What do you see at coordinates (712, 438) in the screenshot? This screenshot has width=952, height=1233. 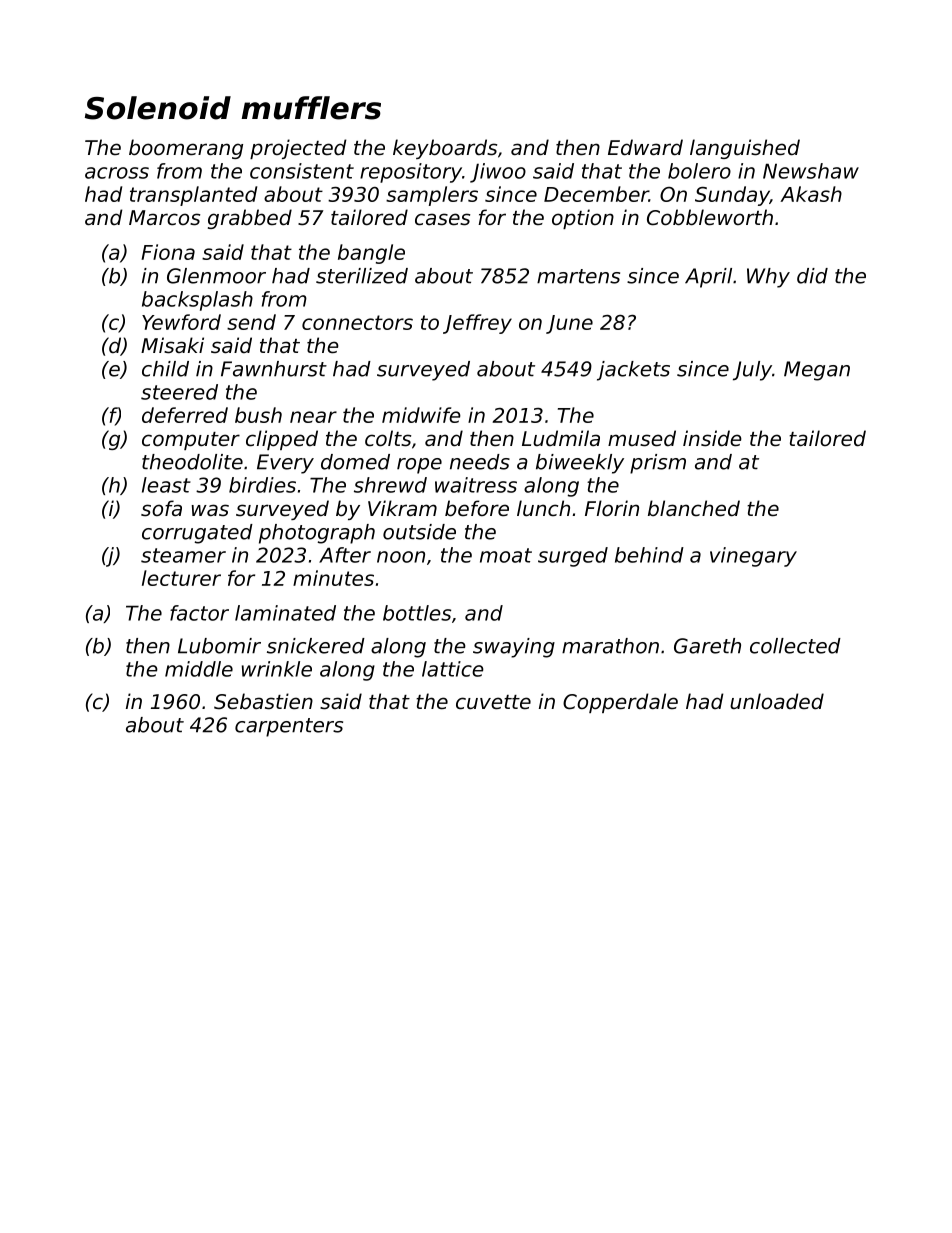 I see `inside` at bounding box center [712, 438].
